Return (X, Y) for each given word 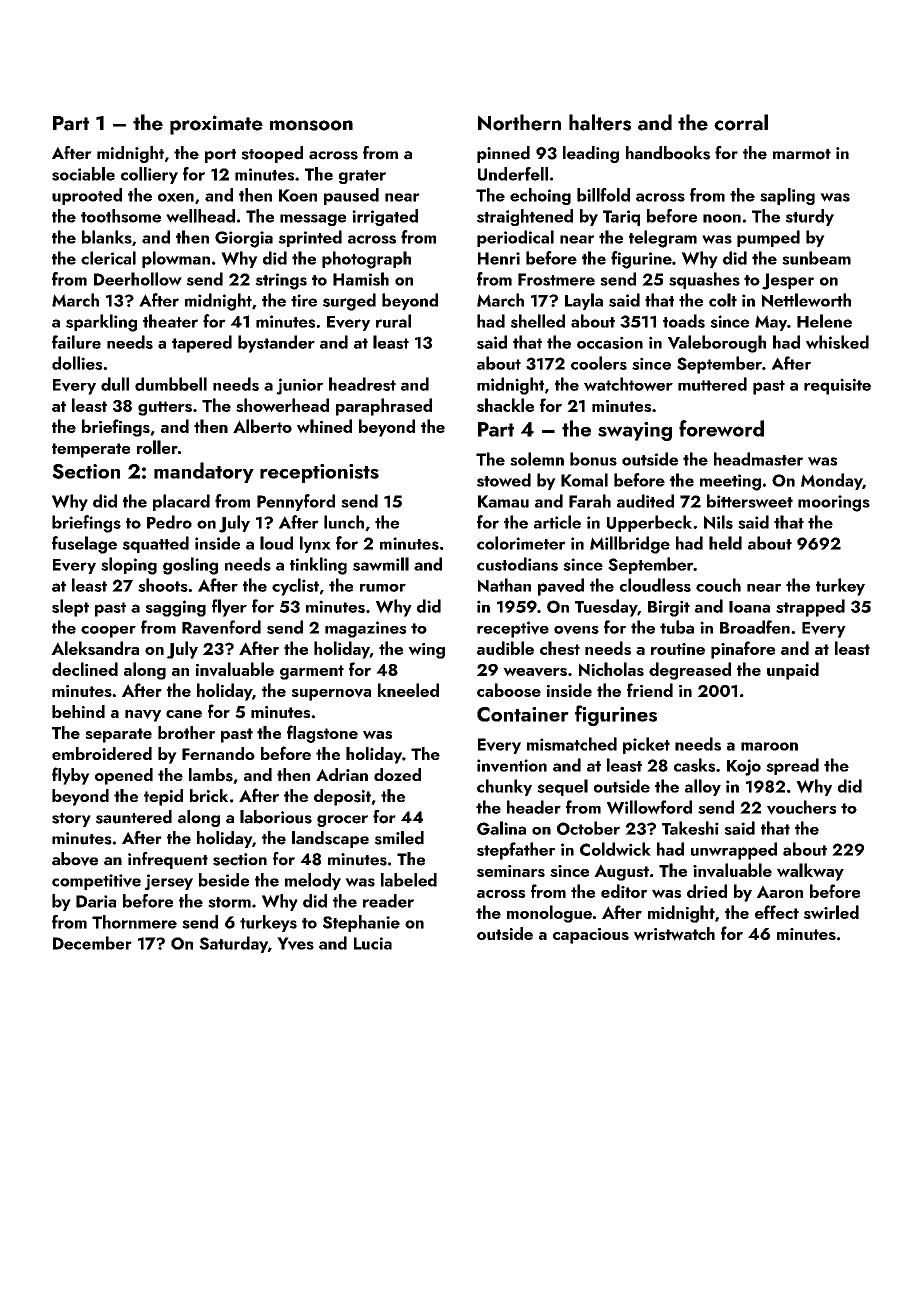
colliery (149, 175)
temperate (91, 450)
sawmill (381, 564)
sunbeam (816, 258)
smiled (399, 838)
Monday (831, 481)
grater (362, 177)
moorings (834, 503)
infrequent (168, 860)
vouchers (801, 807)
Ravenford (221, 627)
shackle (505, 405)
